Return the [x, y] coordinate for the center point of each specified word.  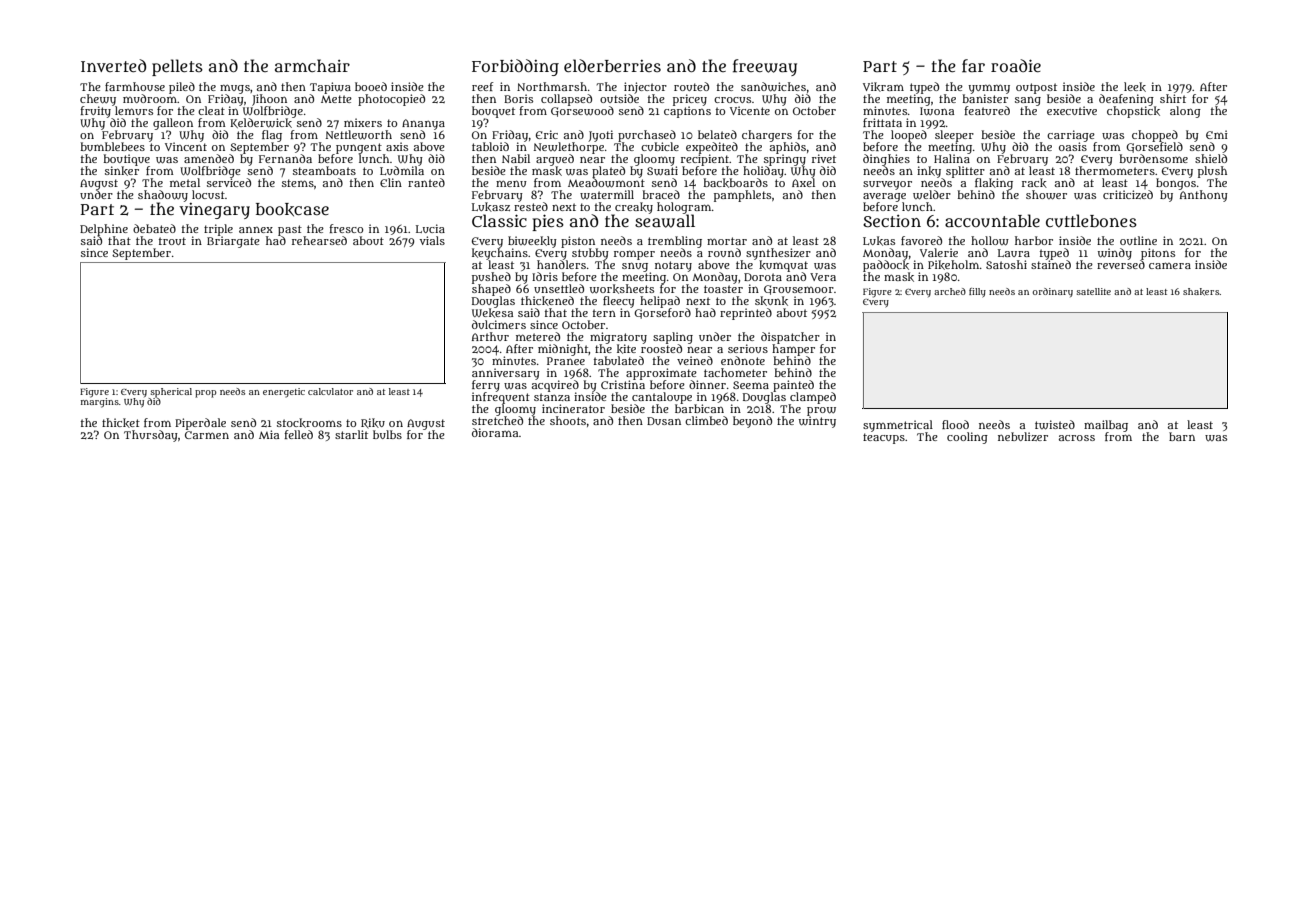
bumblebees [113, 146]
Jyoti [600, 136]
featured [987, 110]
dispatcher [790, 338]
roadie [1016, 65]
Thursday [151, 436]
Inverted [113, 65]
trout [172, 241]
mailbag [1106, 425]
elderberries [612, 65]
